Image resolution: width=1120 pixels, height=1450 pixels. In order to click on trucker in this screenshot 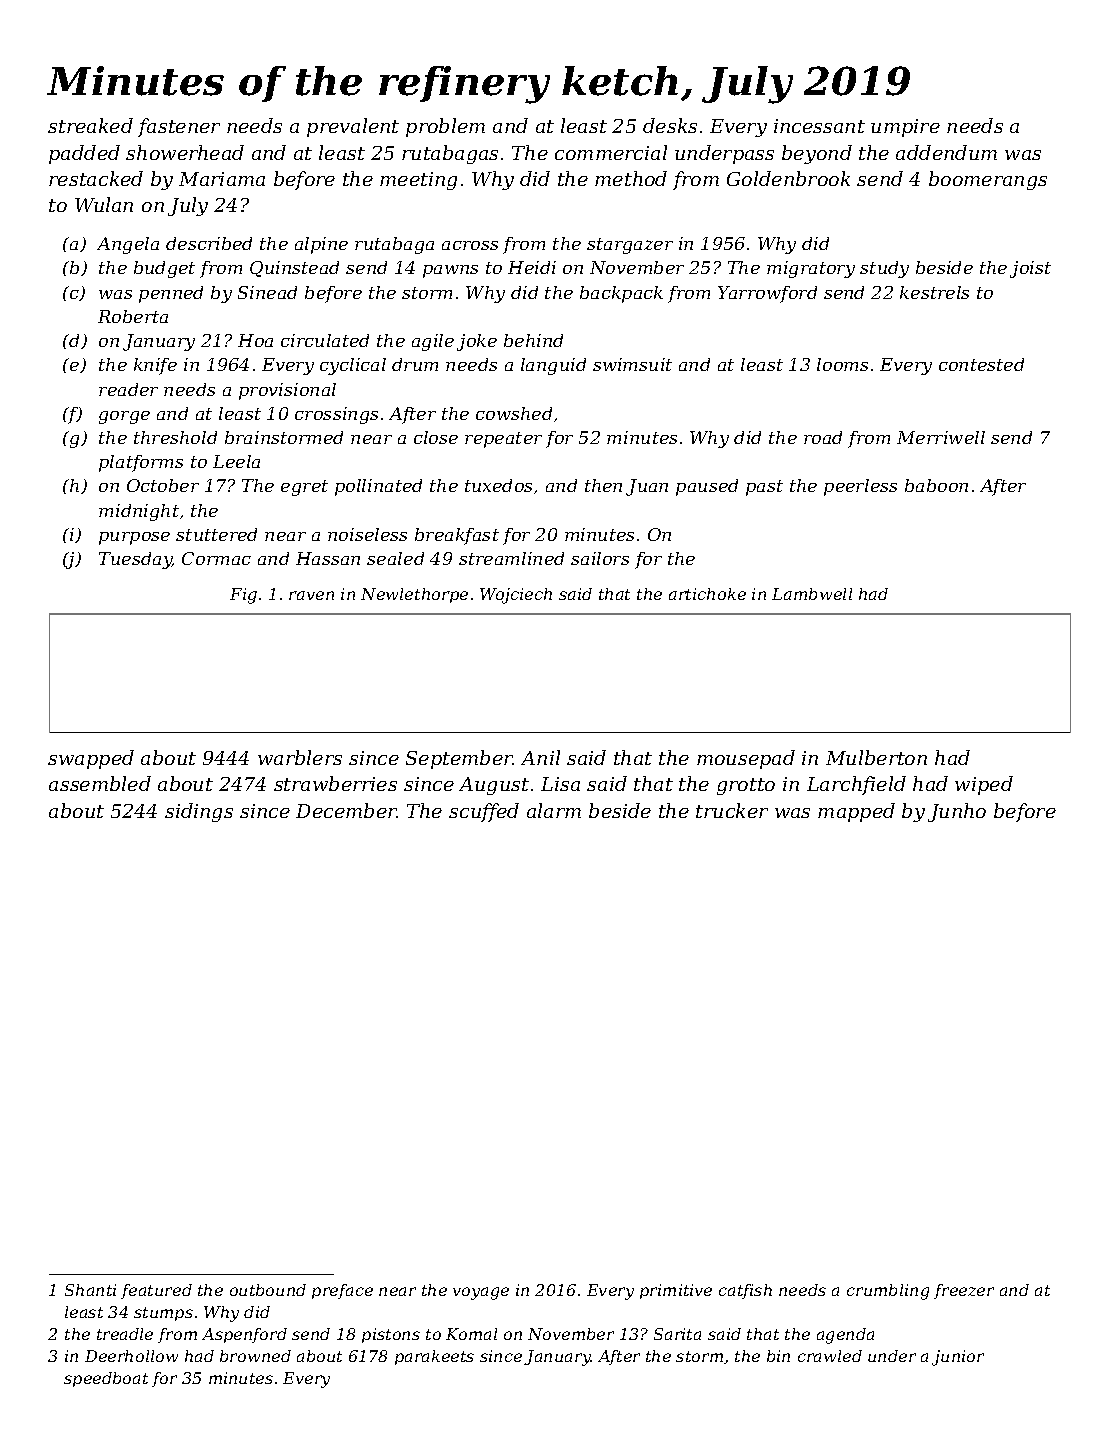, I will do `click(732, 810)`.
